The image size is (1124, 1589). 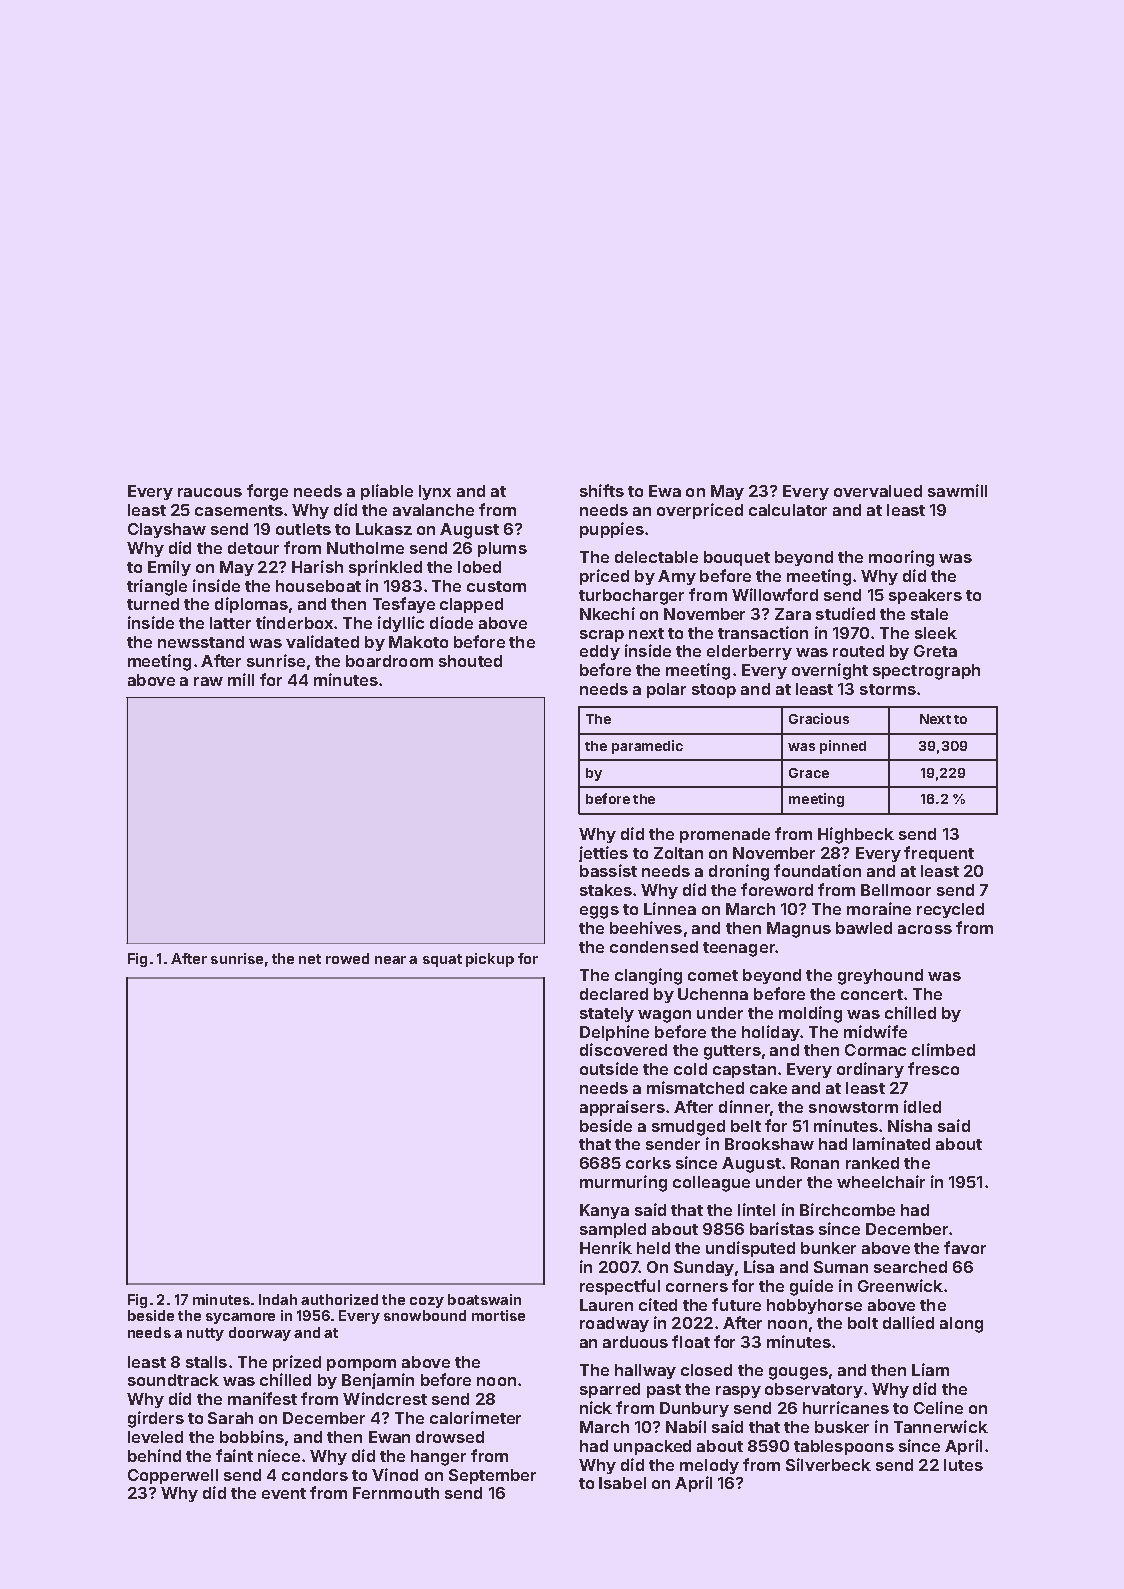 What do you see at coordinates (888, 689) in the screenshot?
I see `storms` at bounding box center [888, 689].
